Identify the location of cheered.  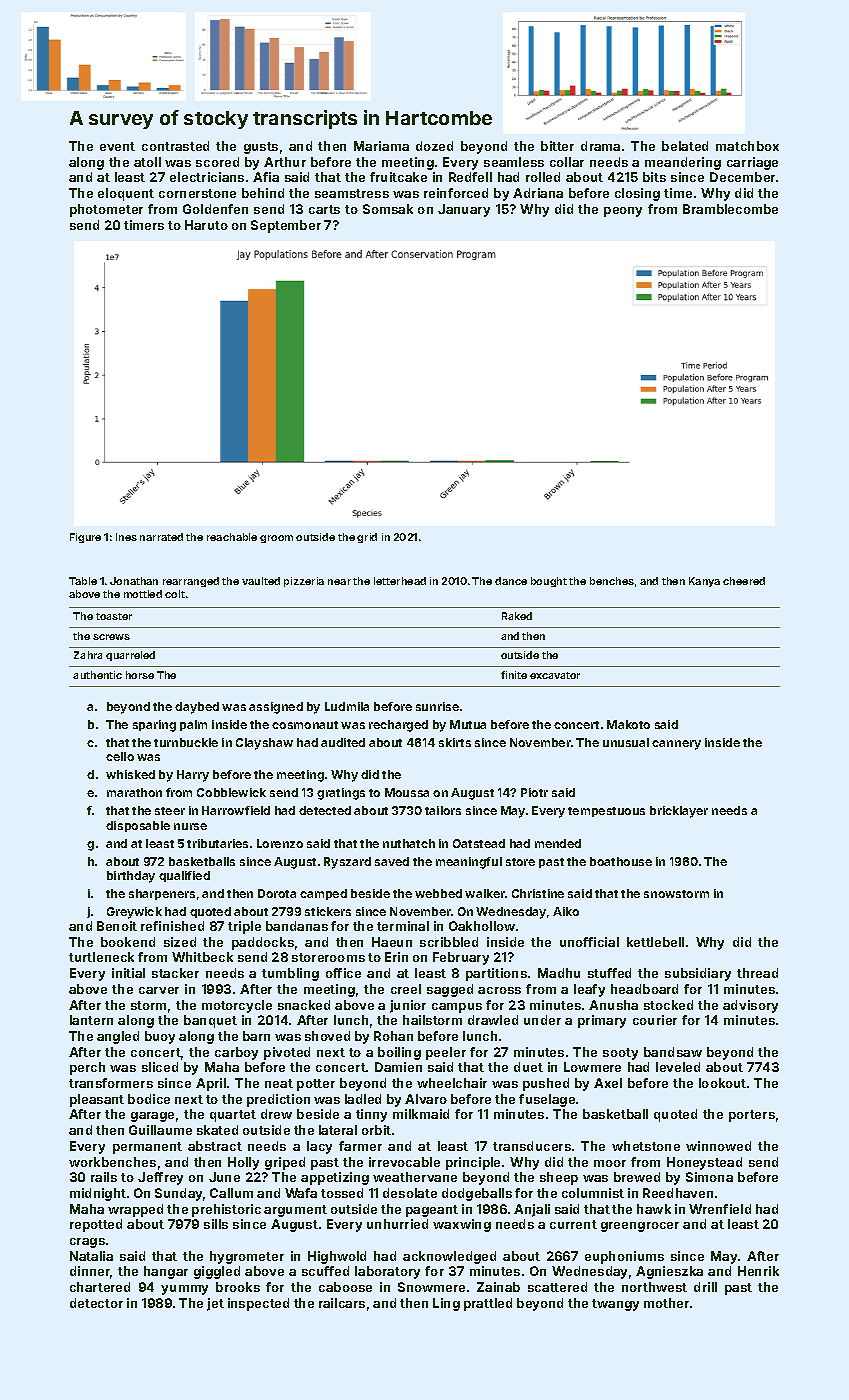
(744, 581).
